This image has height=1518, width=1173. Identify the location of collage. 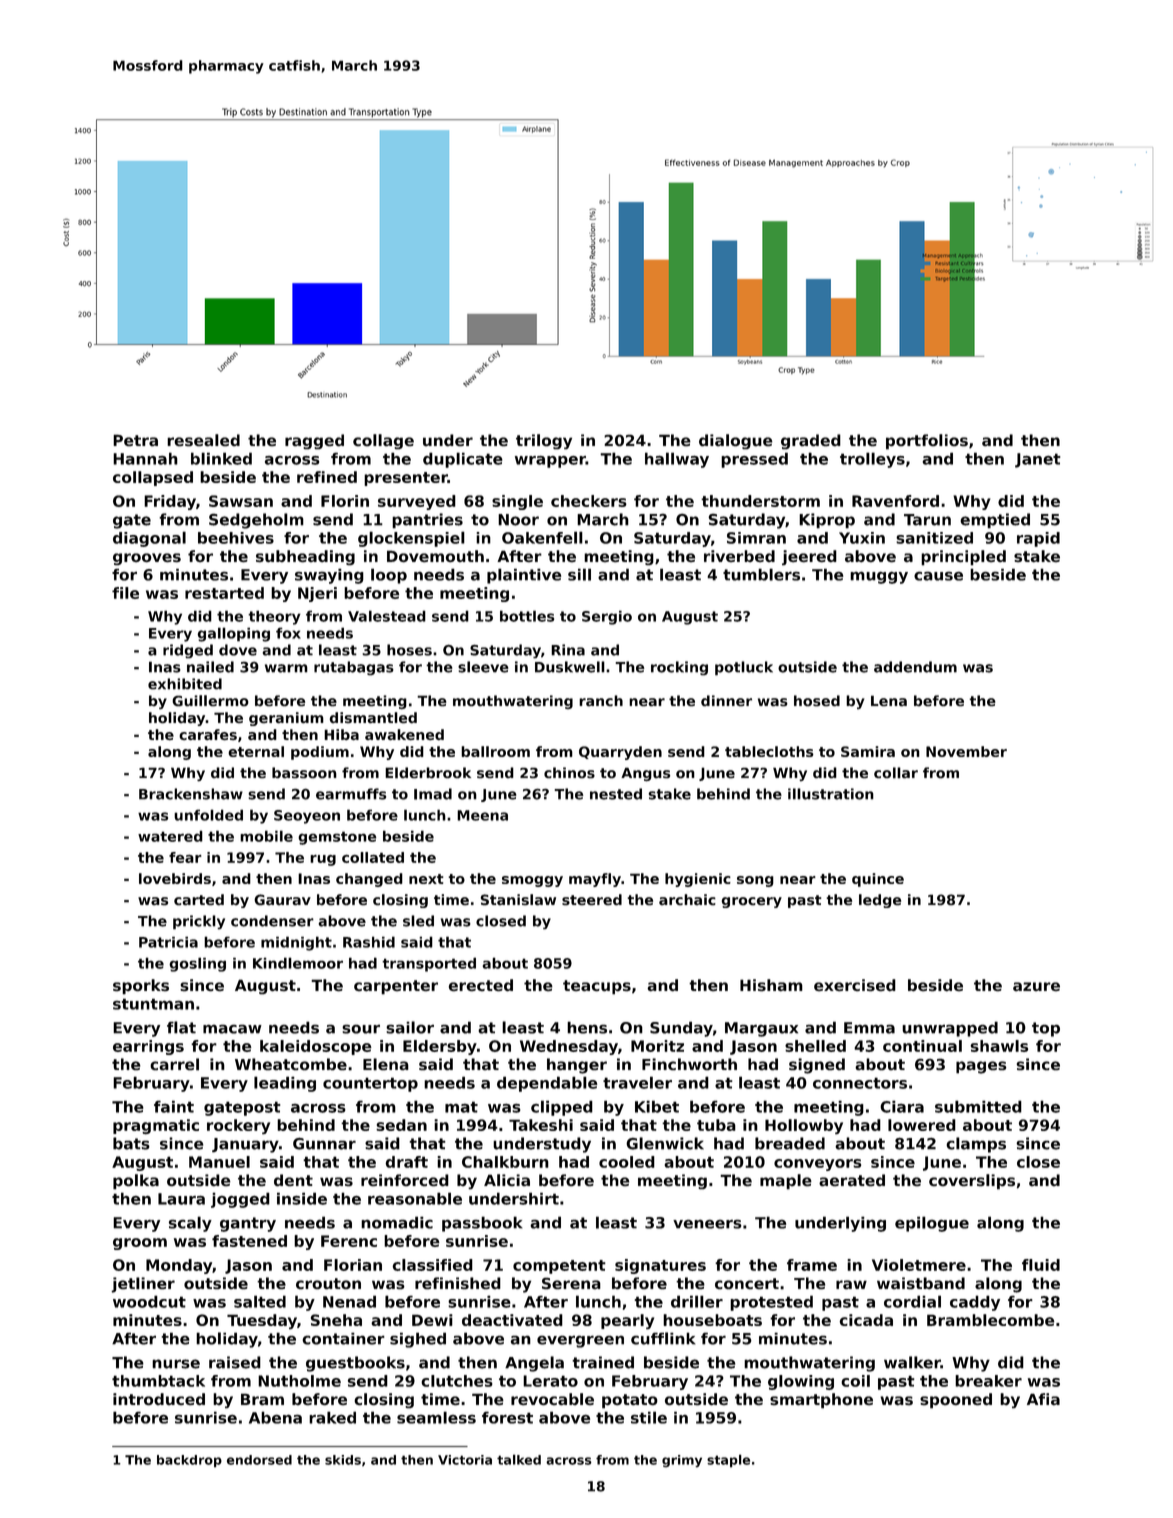
(383, 441).
